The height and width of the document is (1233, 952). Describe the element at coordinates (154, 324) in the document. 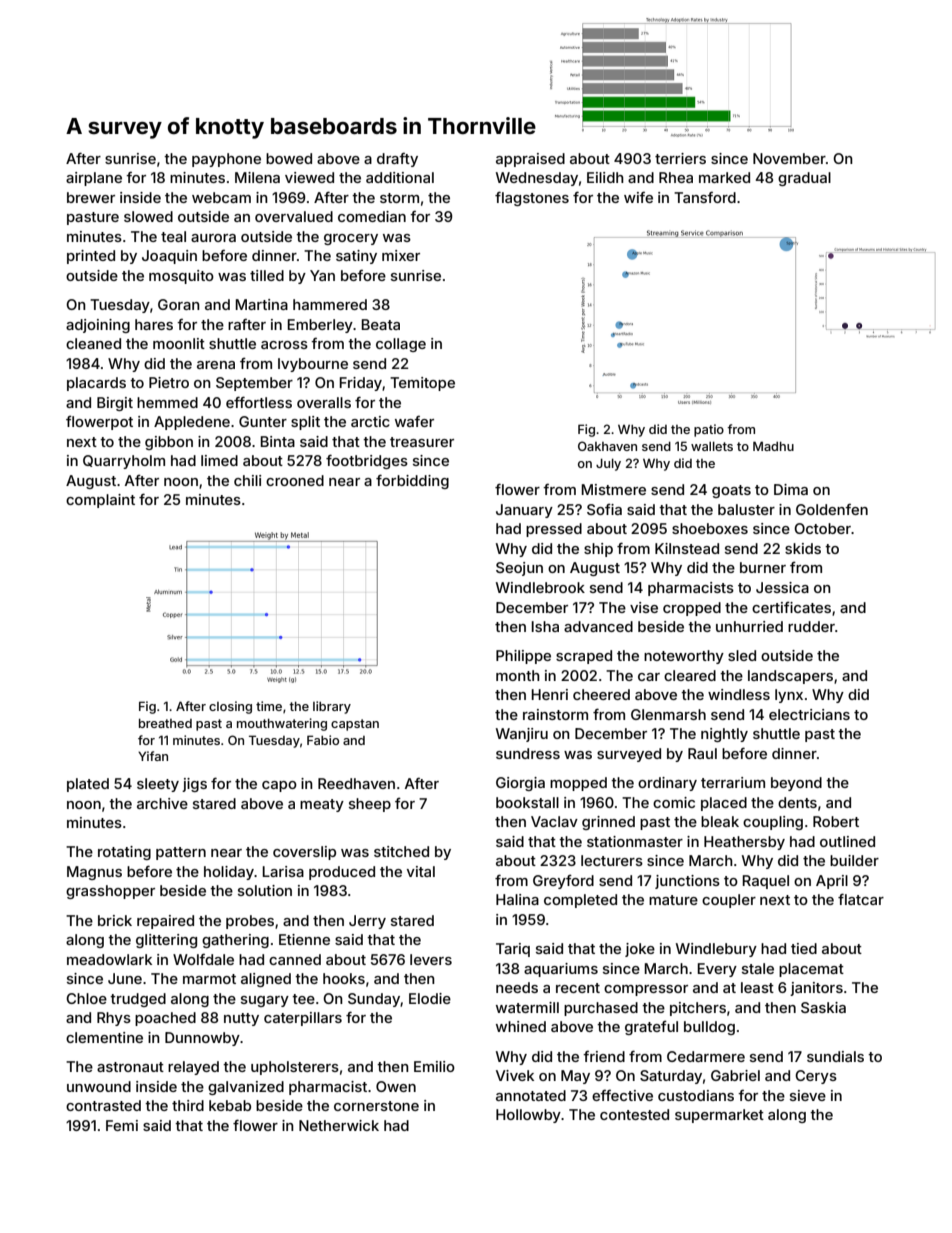

I see `hares` at that location.
